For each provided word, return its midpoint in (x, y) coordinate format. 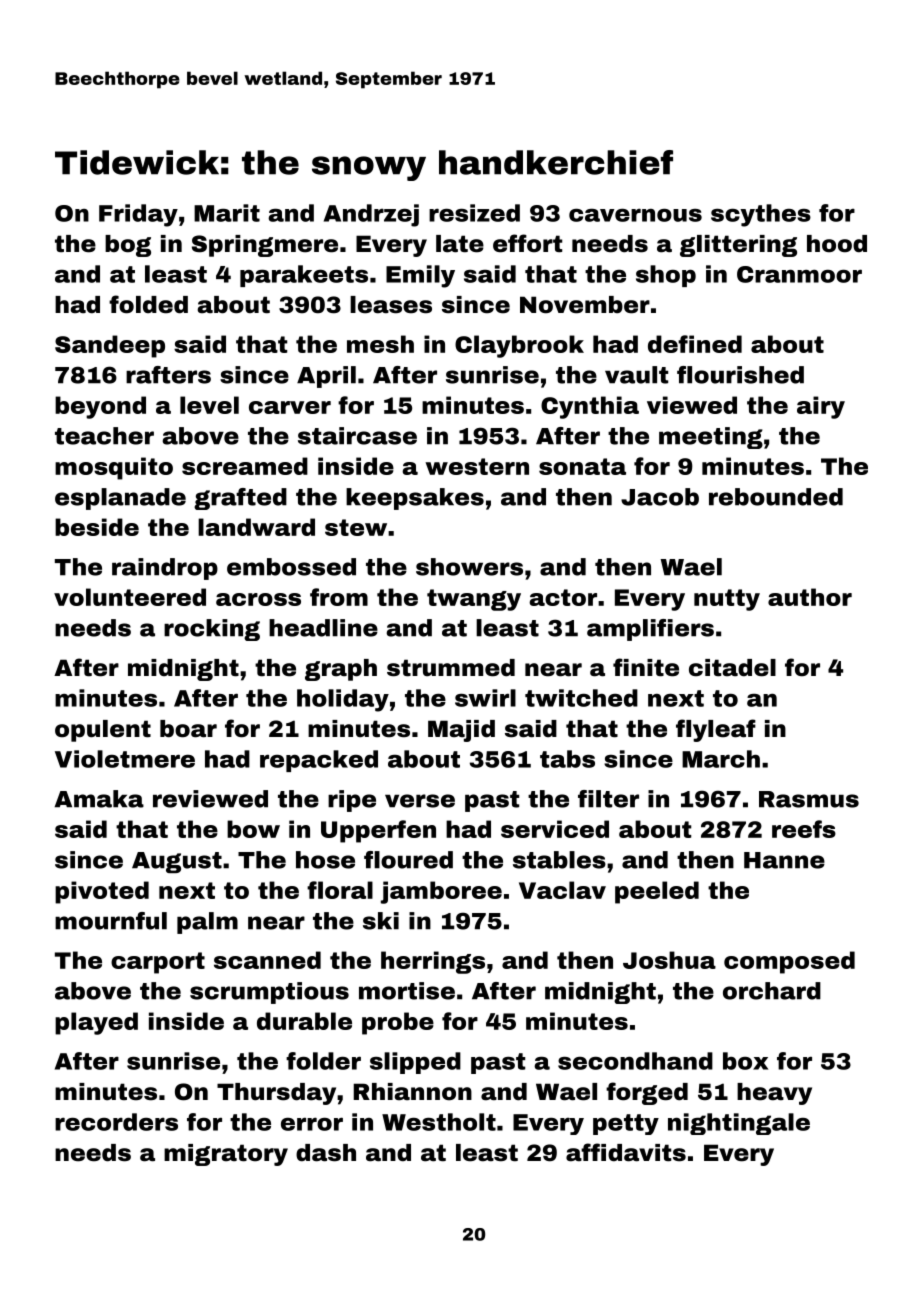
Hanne (784, 860)
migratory (226, 1155)
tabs (567, 759)
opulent (103, 731)
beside (97, 527)
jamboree (441, 892)
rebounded (776, 497)
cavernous (635, 215)
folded (148, 304)
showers (469, 567)
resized (474, 213)
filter (608, 799)
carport (158, 963)
